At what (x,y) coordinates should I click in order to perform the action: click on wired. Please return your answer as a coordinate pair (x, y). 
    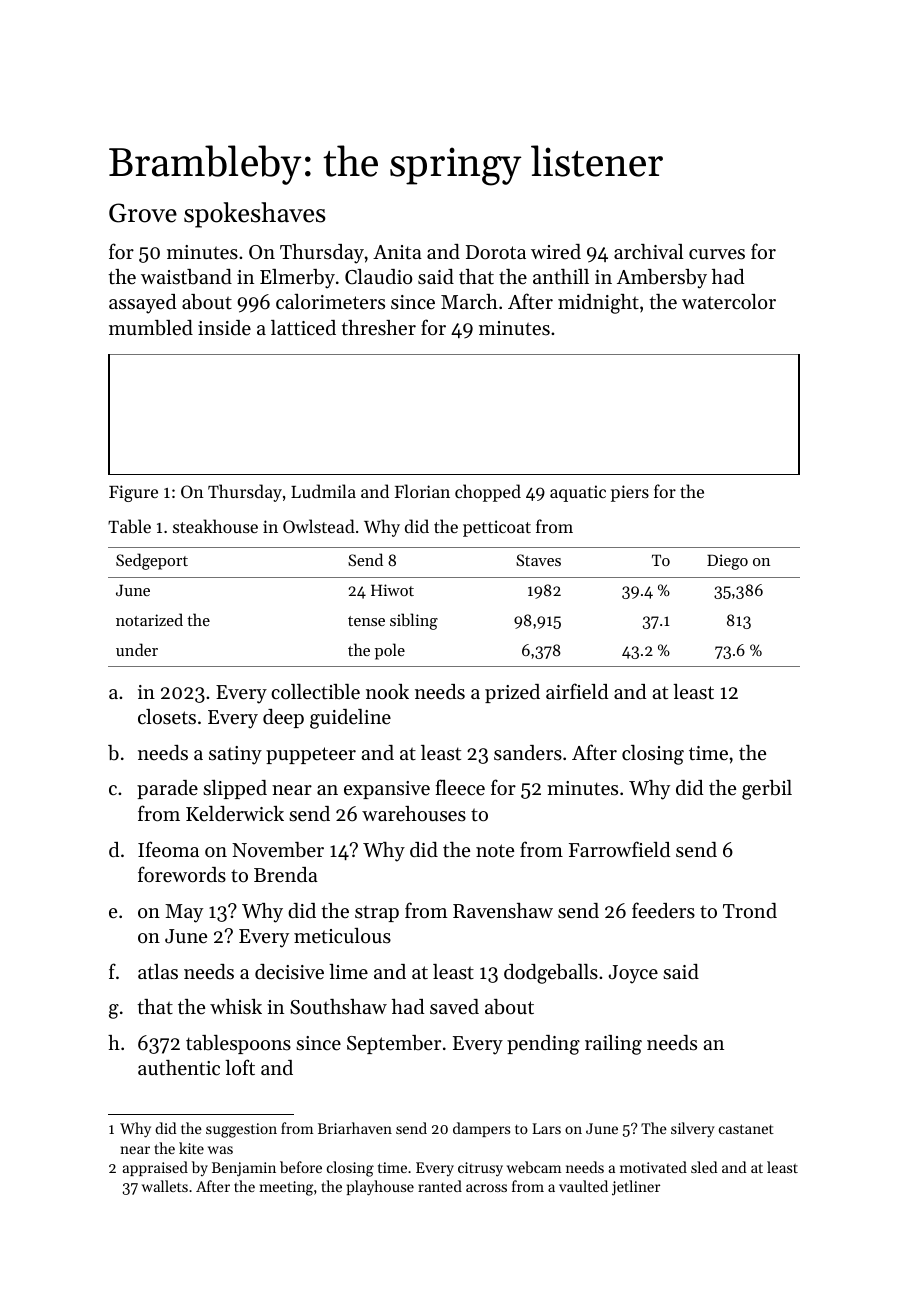
    Looking at the image, I should click on (556, 251).
